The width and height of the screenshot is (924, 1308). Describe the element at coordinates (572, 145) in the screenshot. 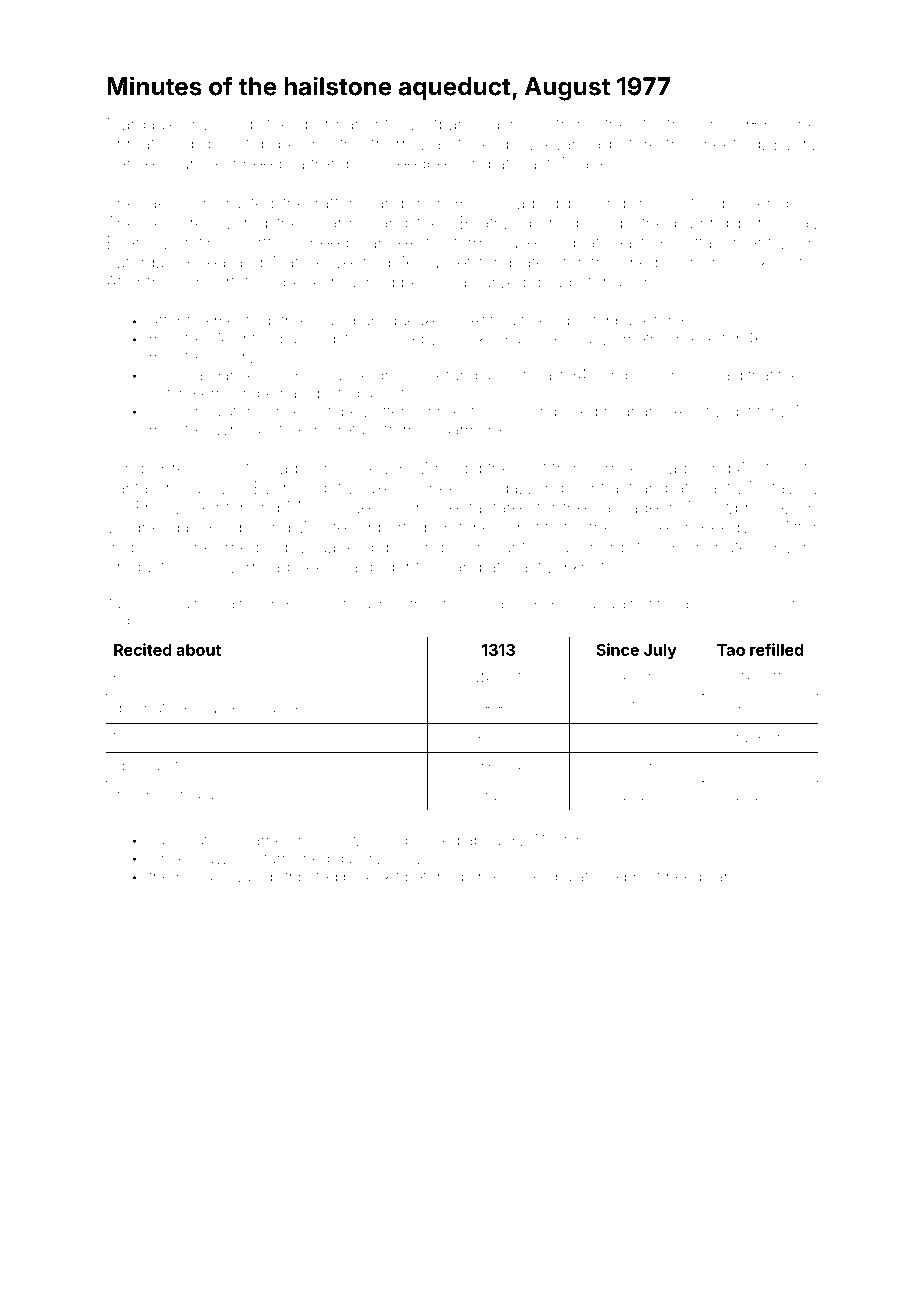

I see `Ayanda` at that location.
